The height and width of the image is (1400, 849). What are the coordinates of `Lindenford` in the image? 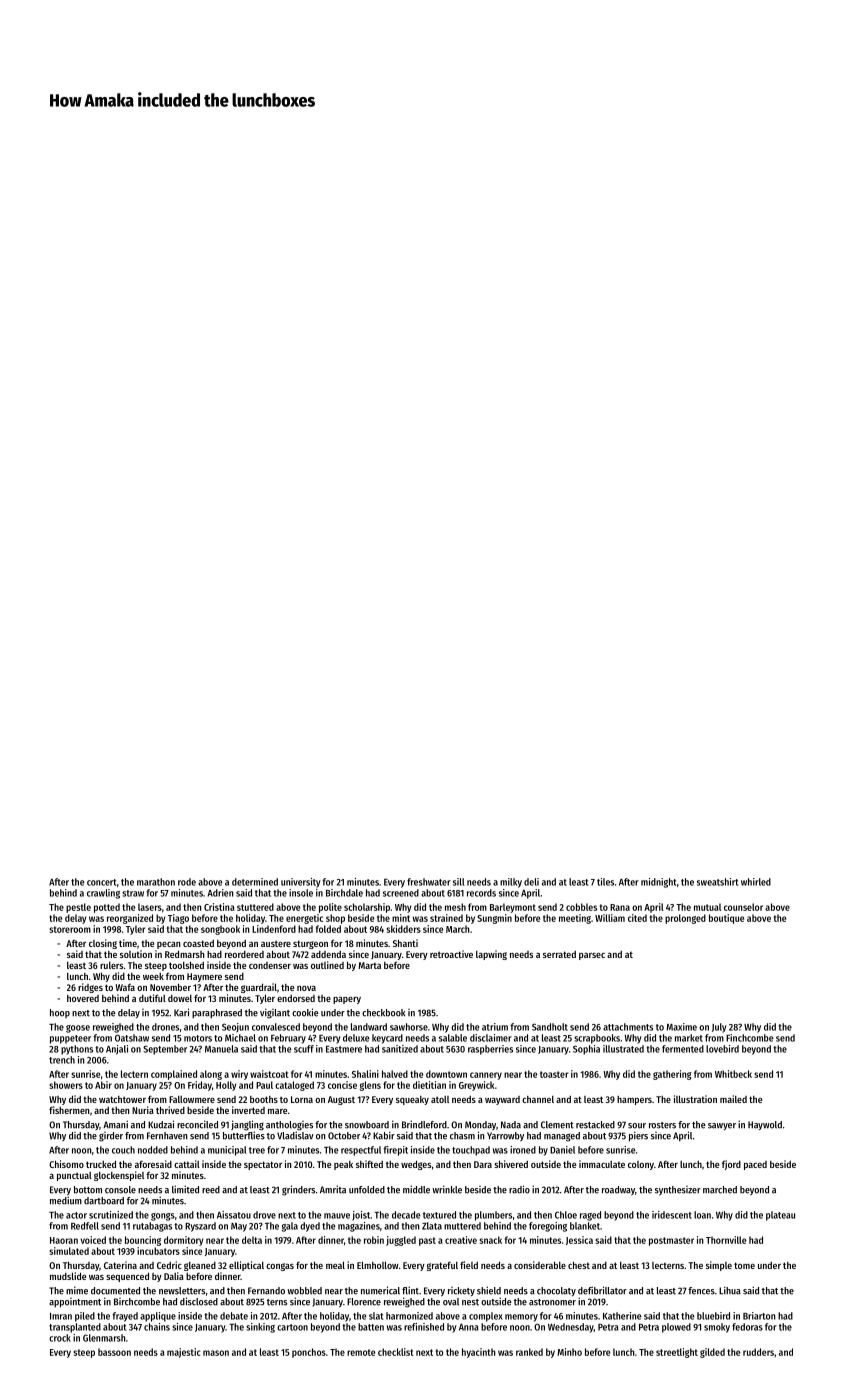 It's located at (274, 929).
